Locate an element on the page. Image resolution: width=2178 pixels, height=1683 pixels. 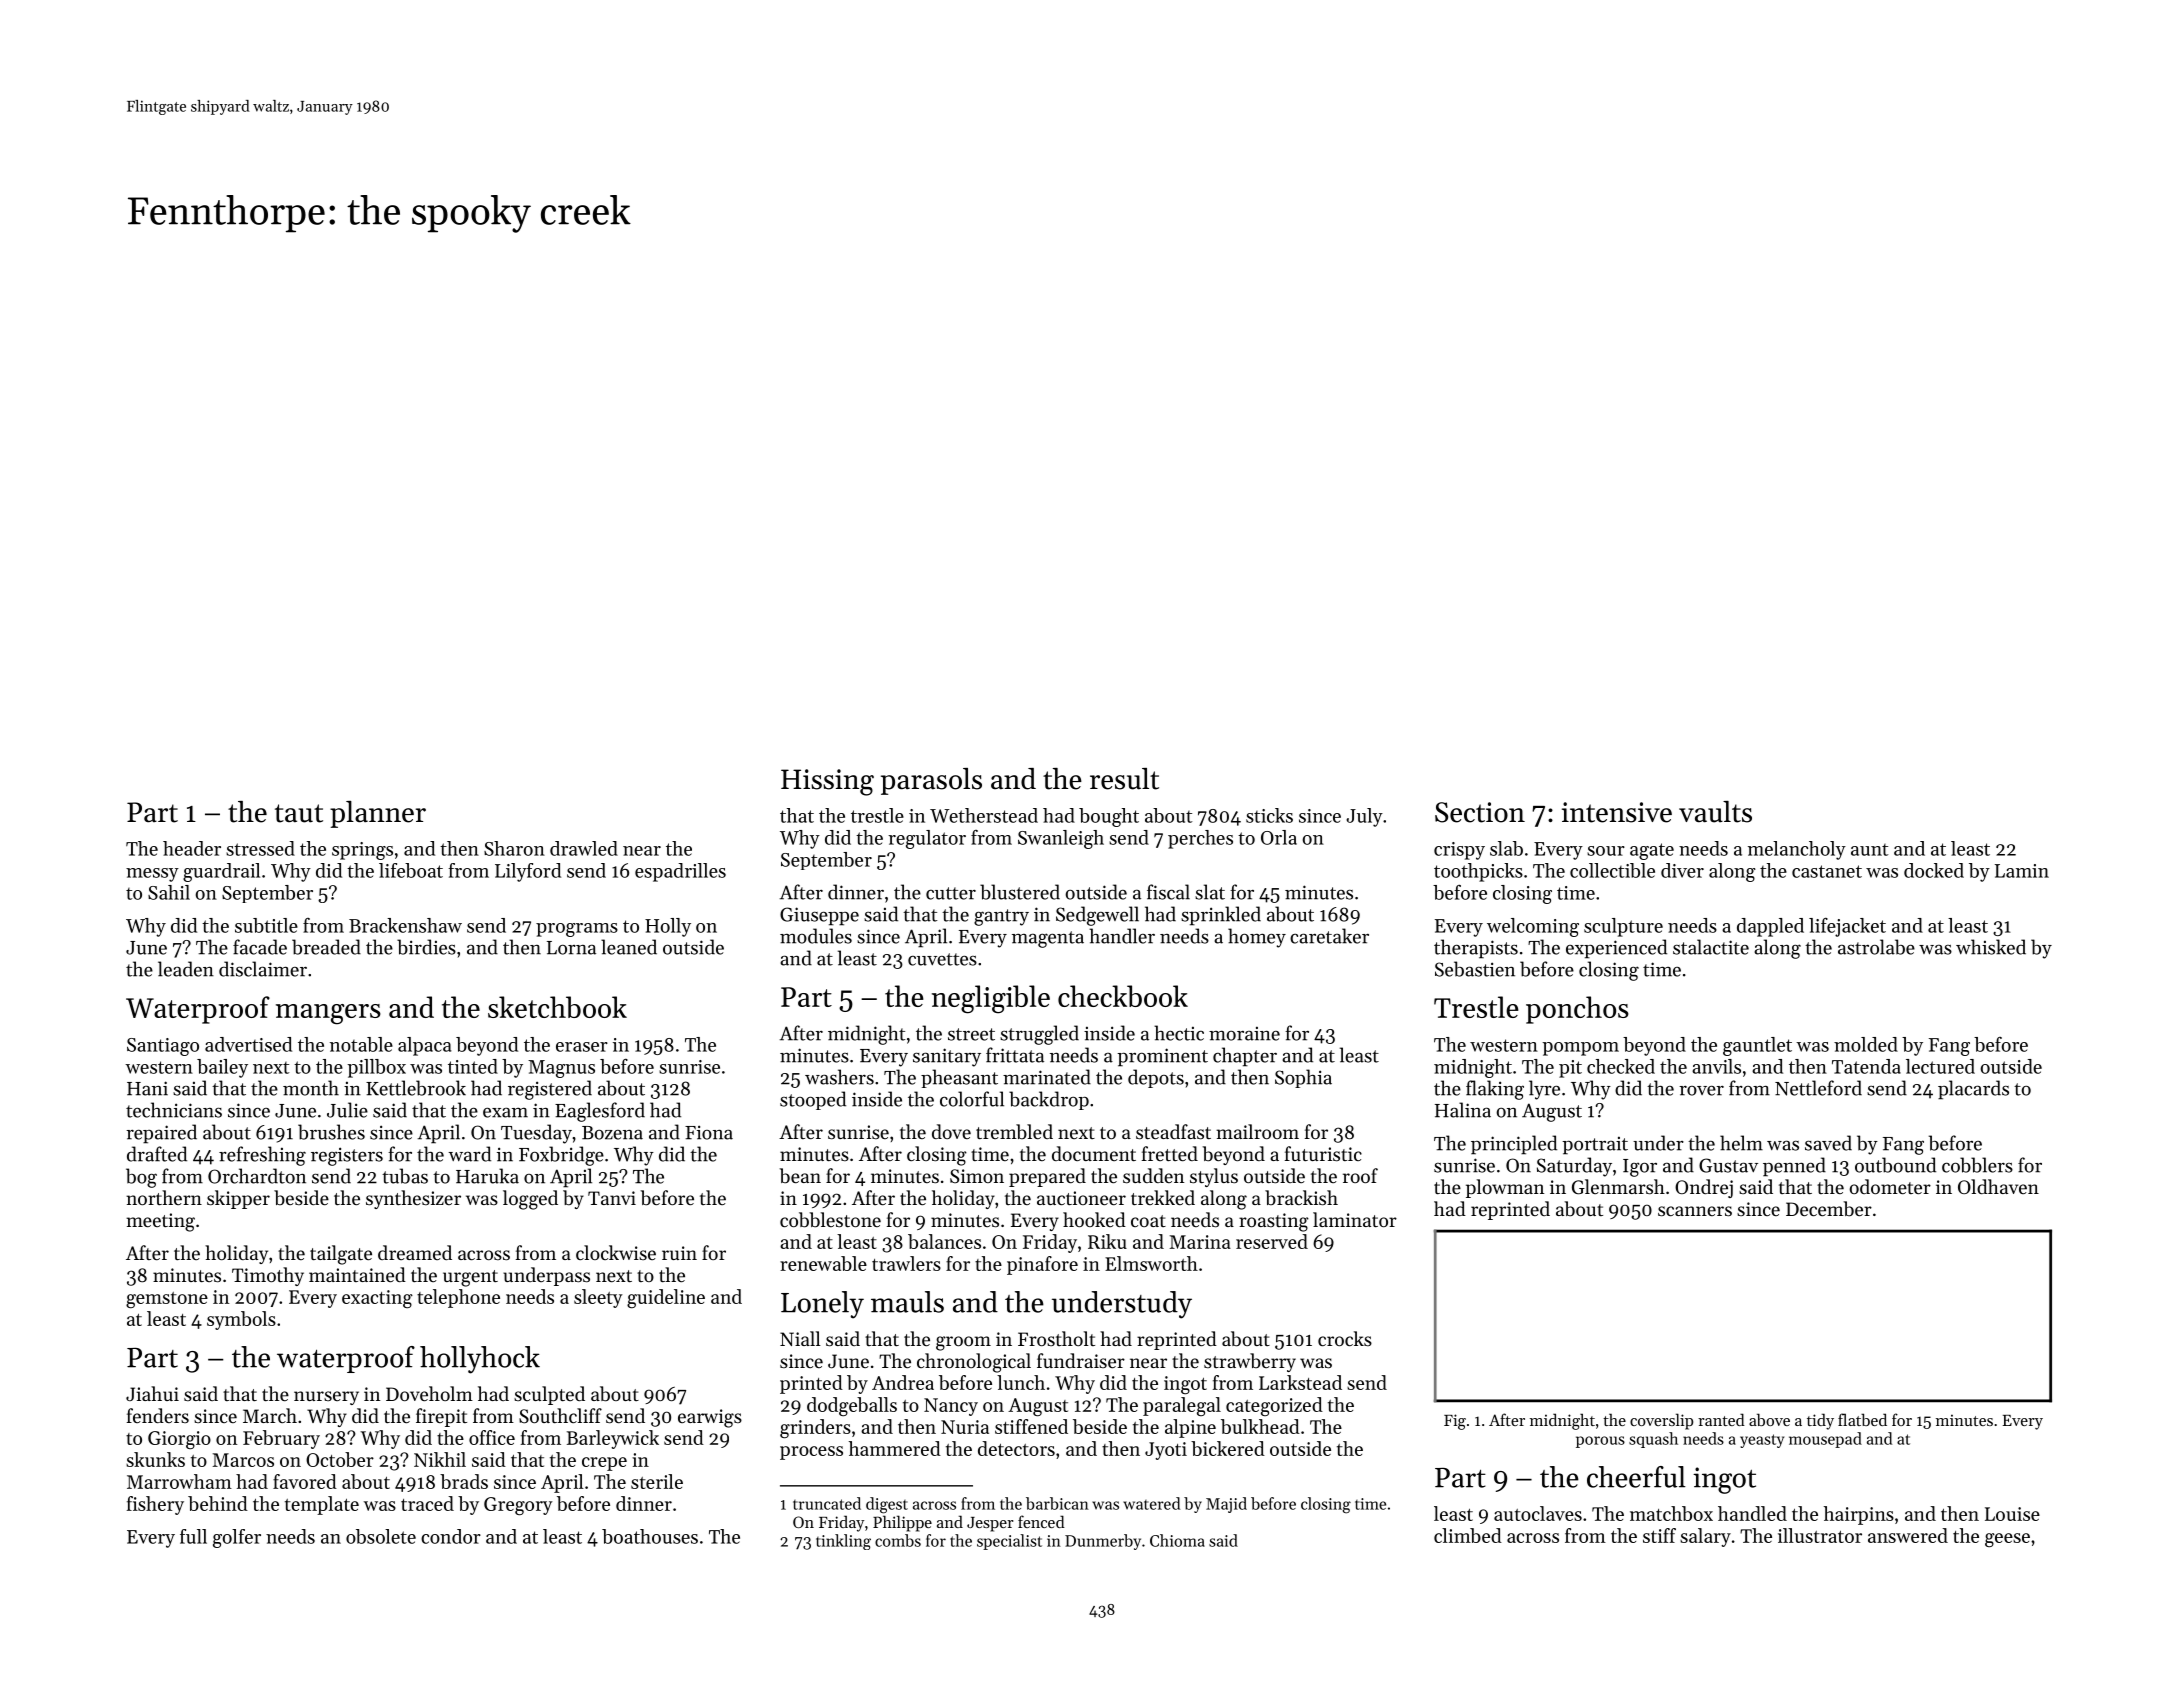
astrolabe is located at coordinates (1876, 947).
